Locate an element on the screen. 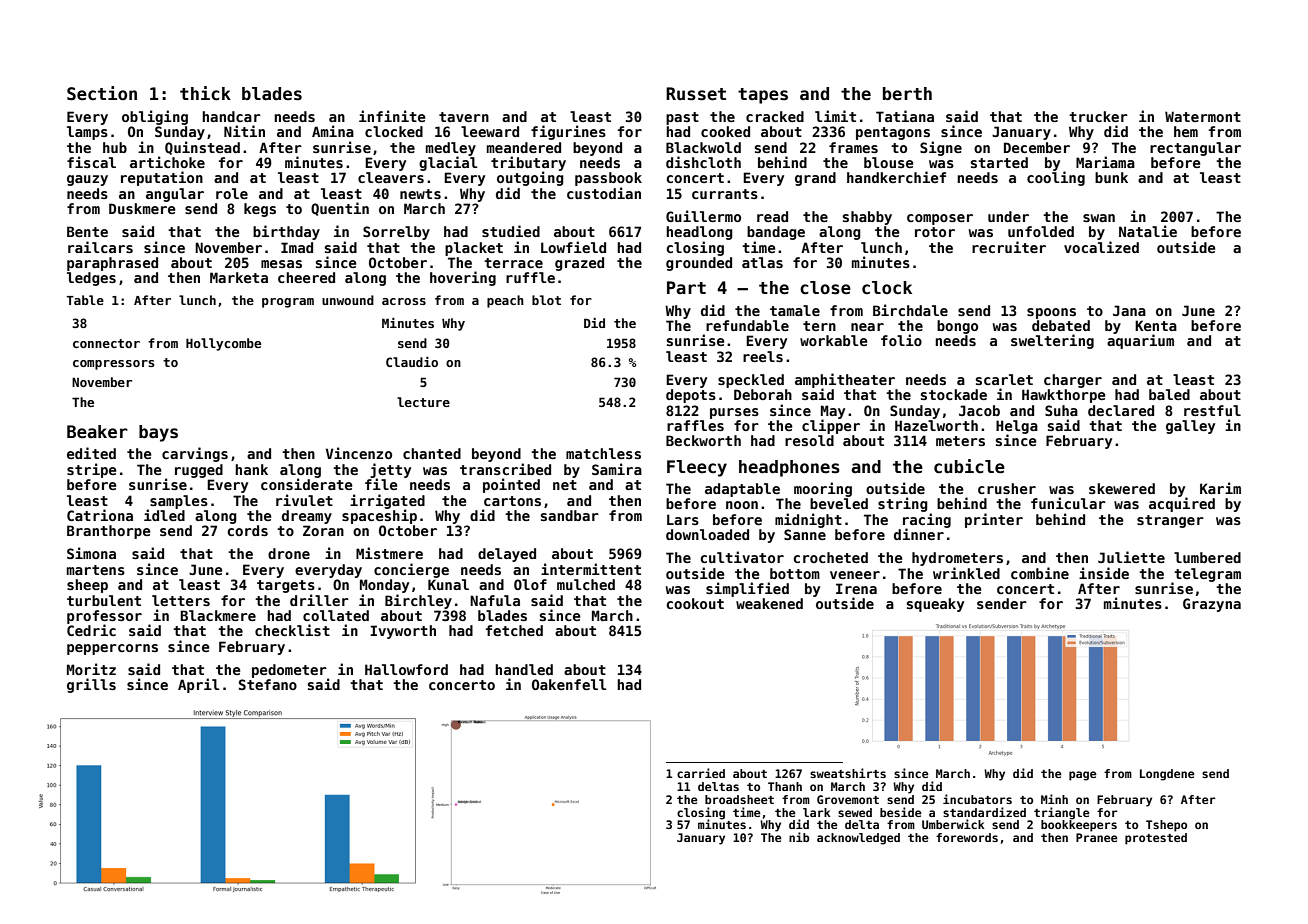 This screenshot has height=924, width=1308. berth is located at coordinates (907, 94).
